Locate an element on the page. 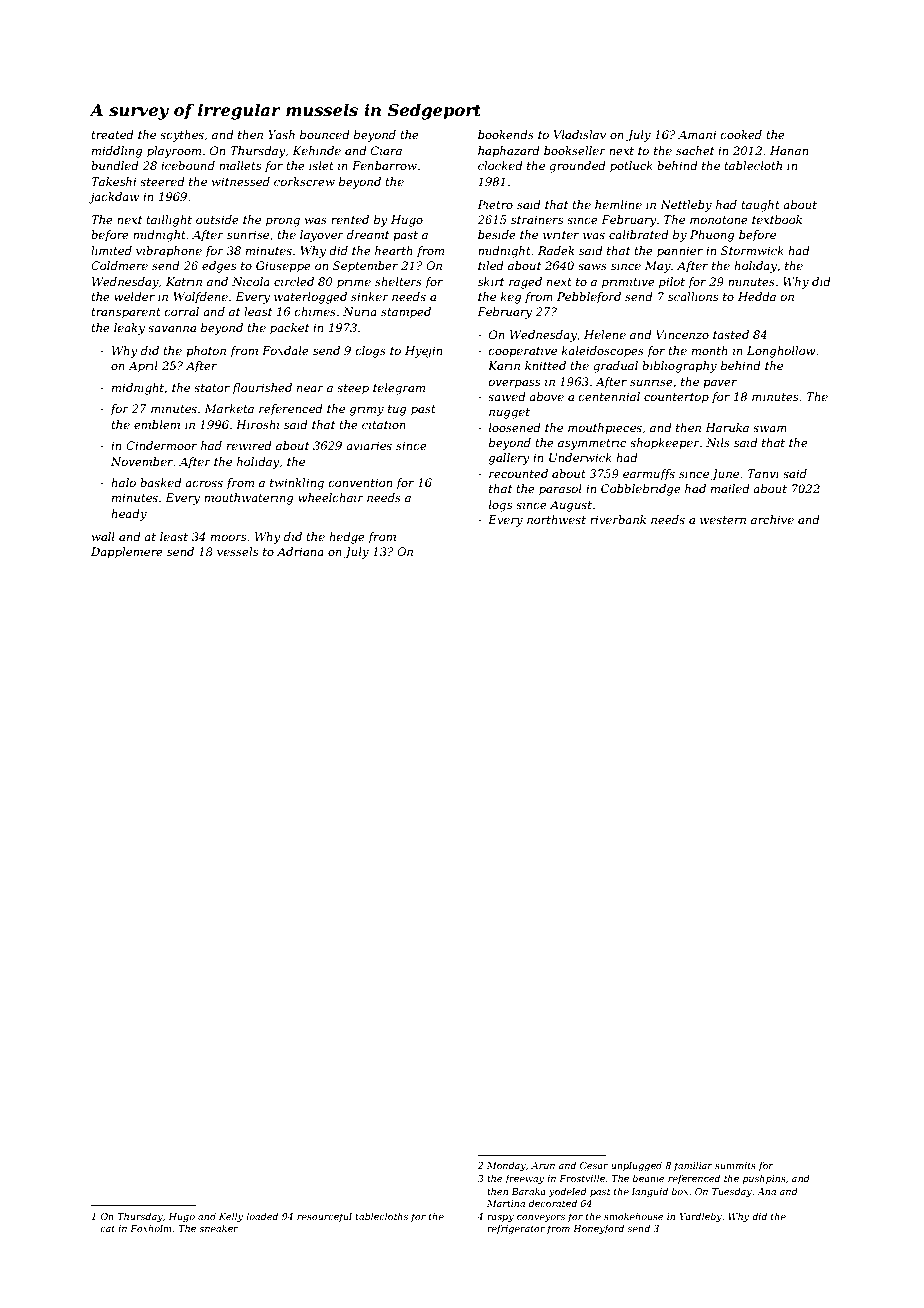 This image has height=1308, width=924. loaded is located at coordinates (262, 1216).
